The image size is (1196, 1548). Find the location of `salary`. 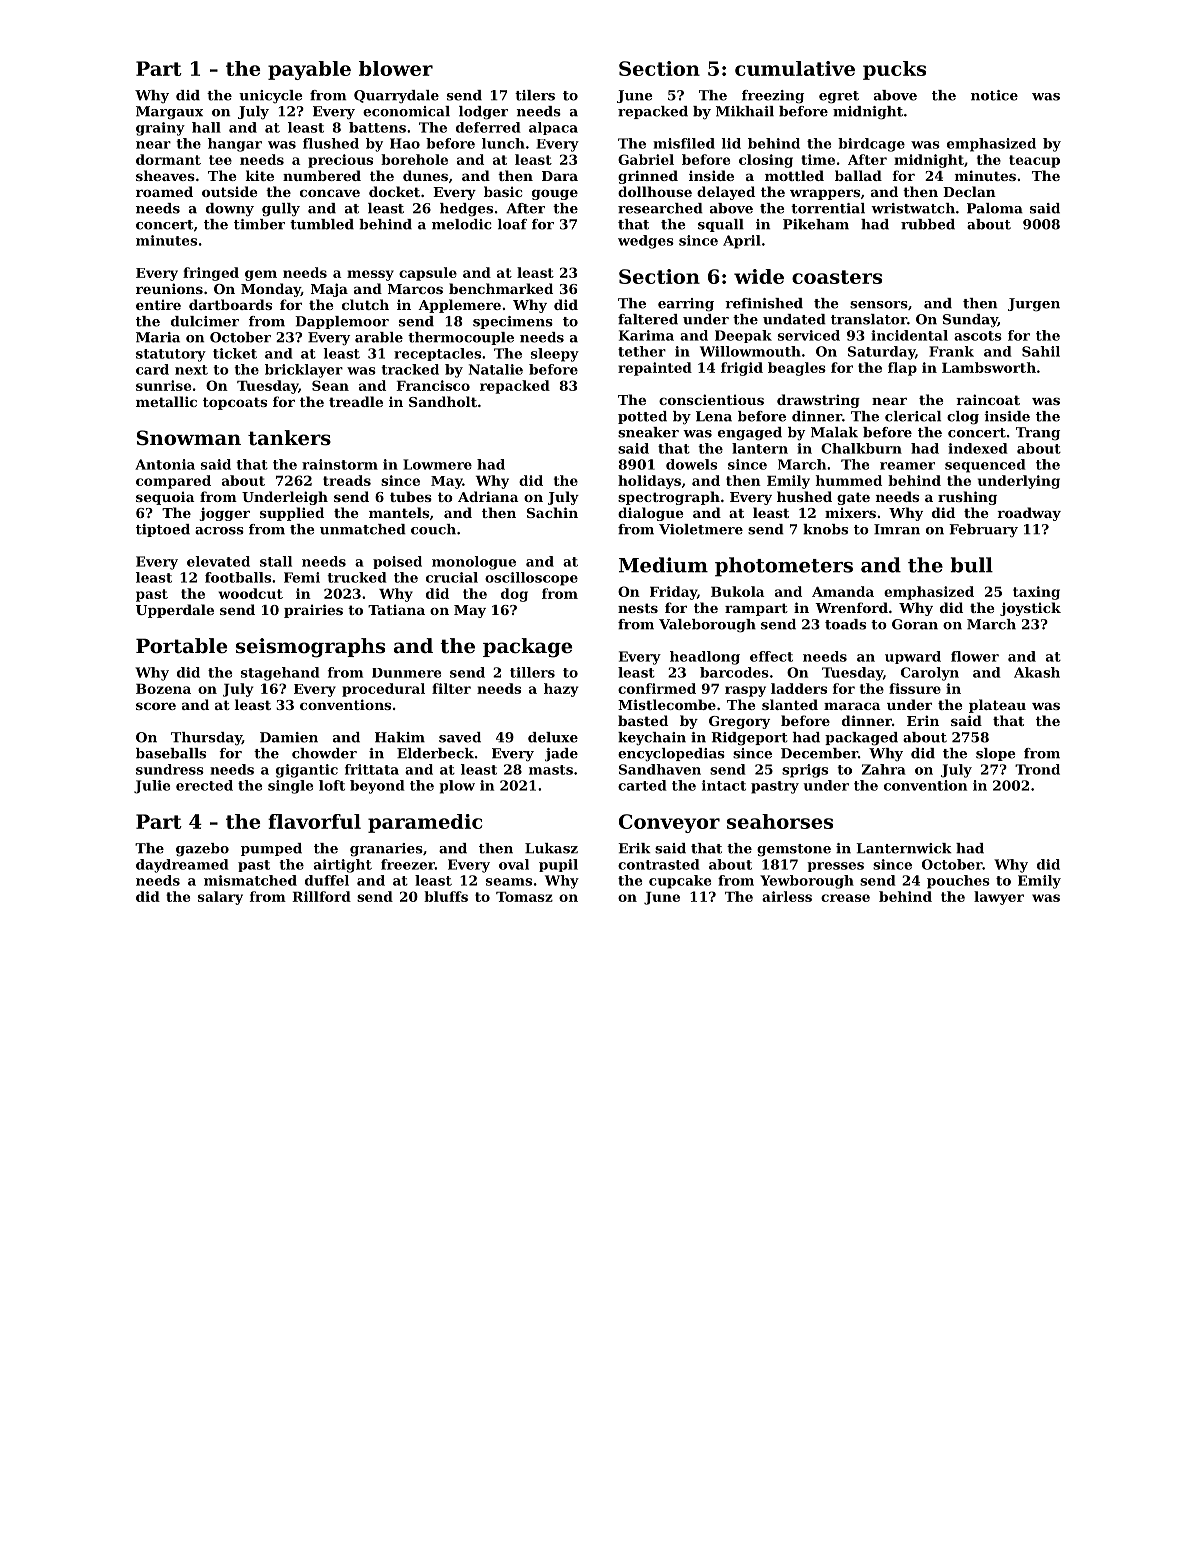

salary is located at coordinates (220, 898).
